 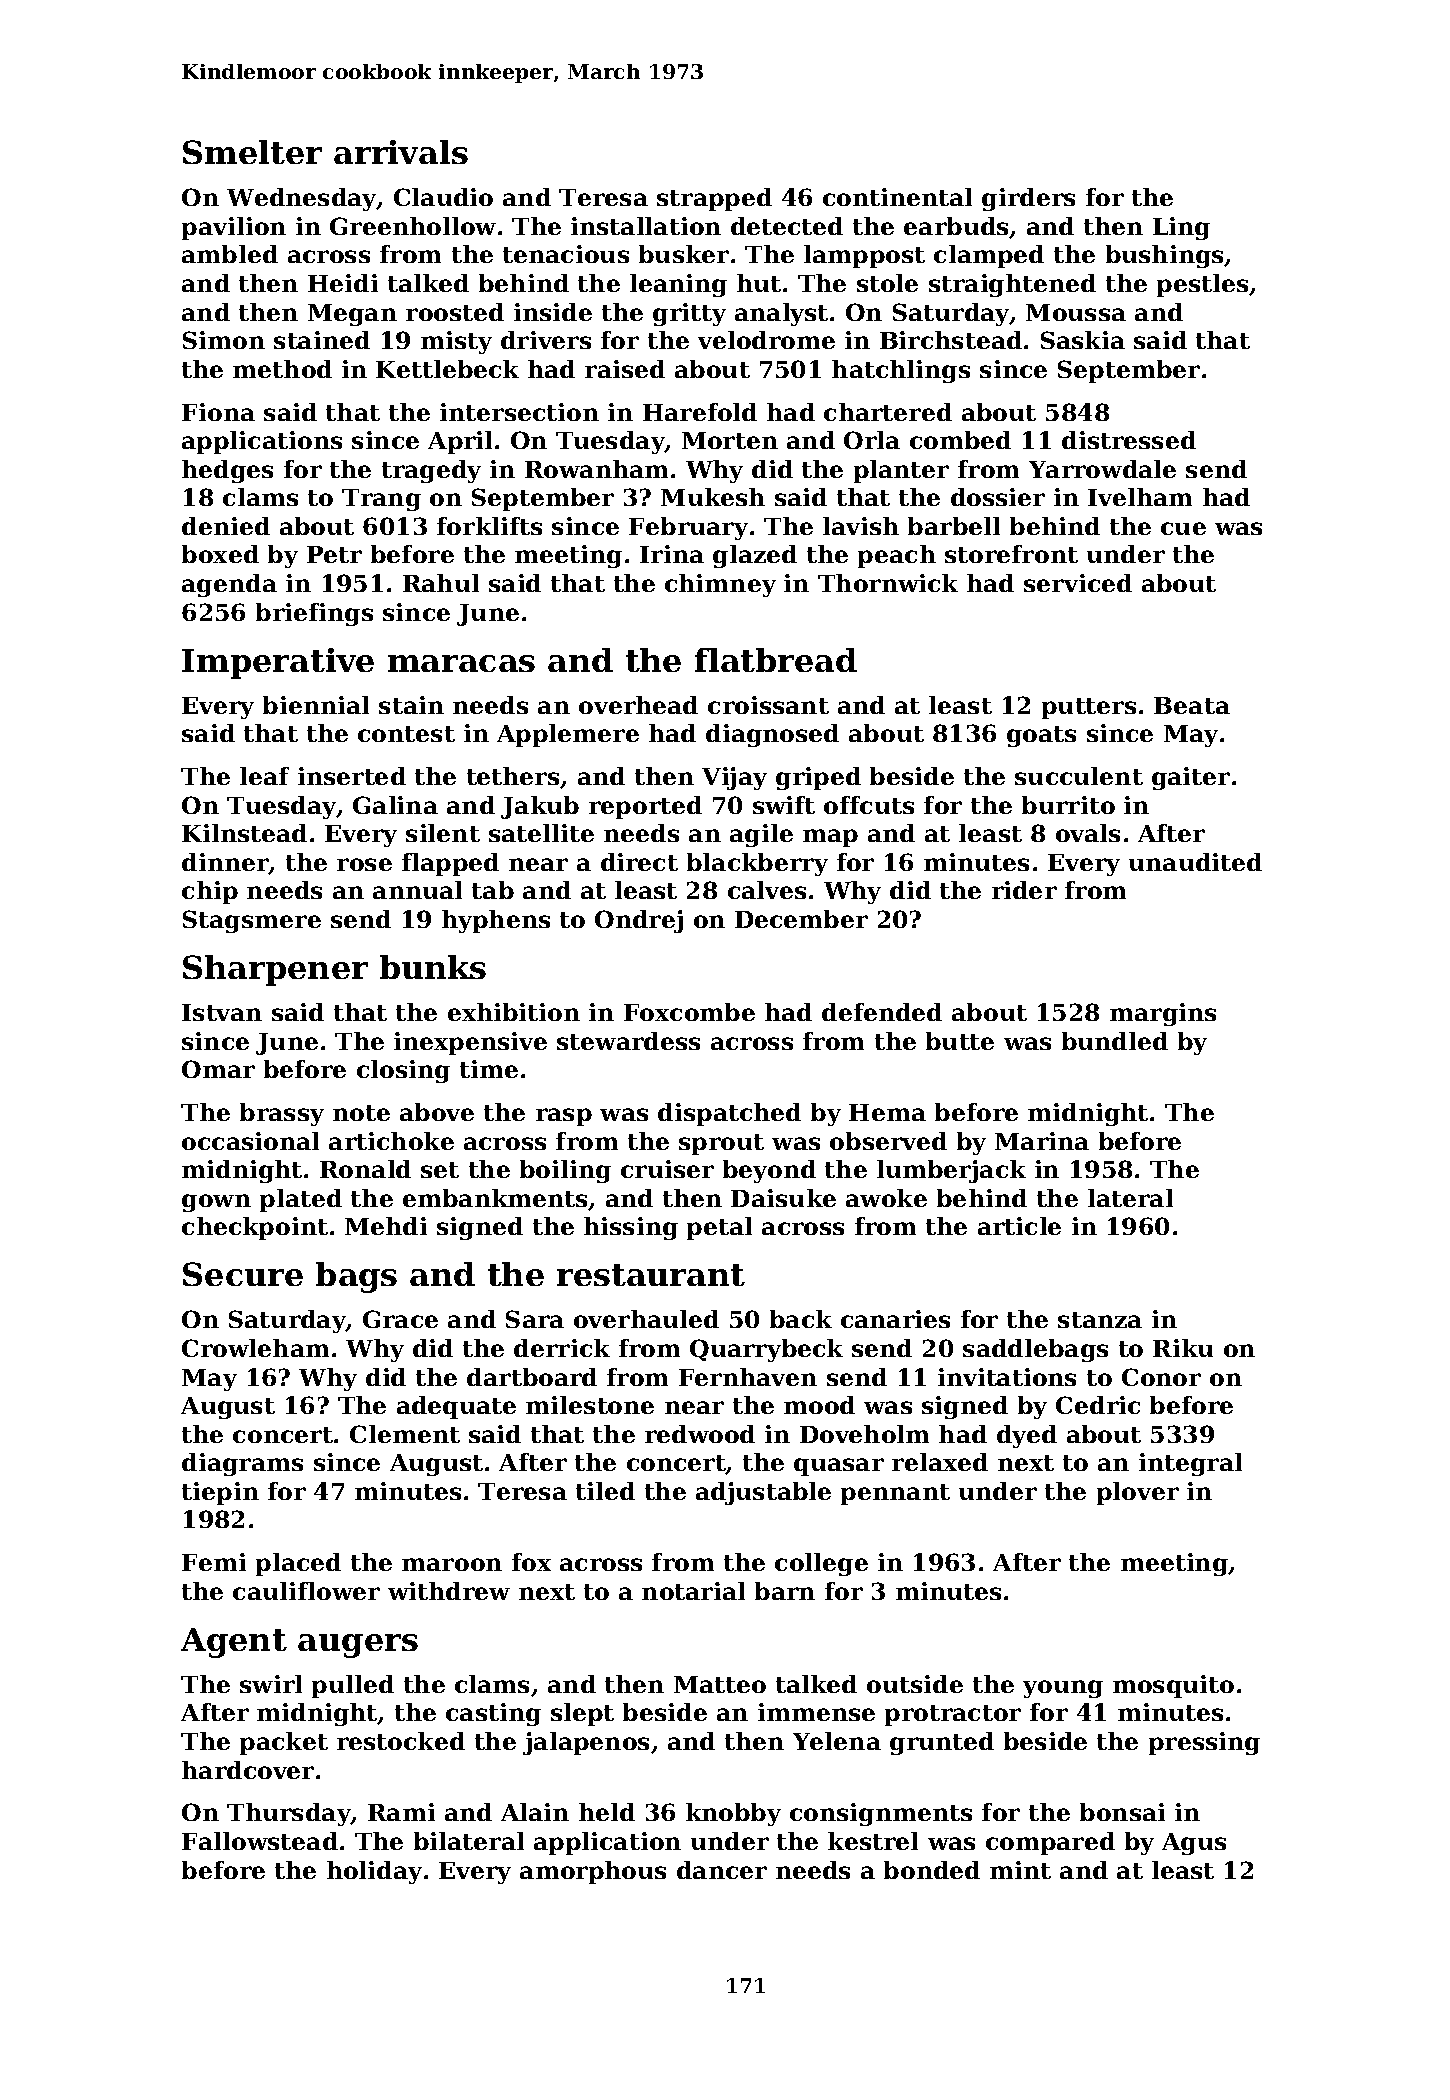 I want to click on griped, so click(x=818, y=778).
